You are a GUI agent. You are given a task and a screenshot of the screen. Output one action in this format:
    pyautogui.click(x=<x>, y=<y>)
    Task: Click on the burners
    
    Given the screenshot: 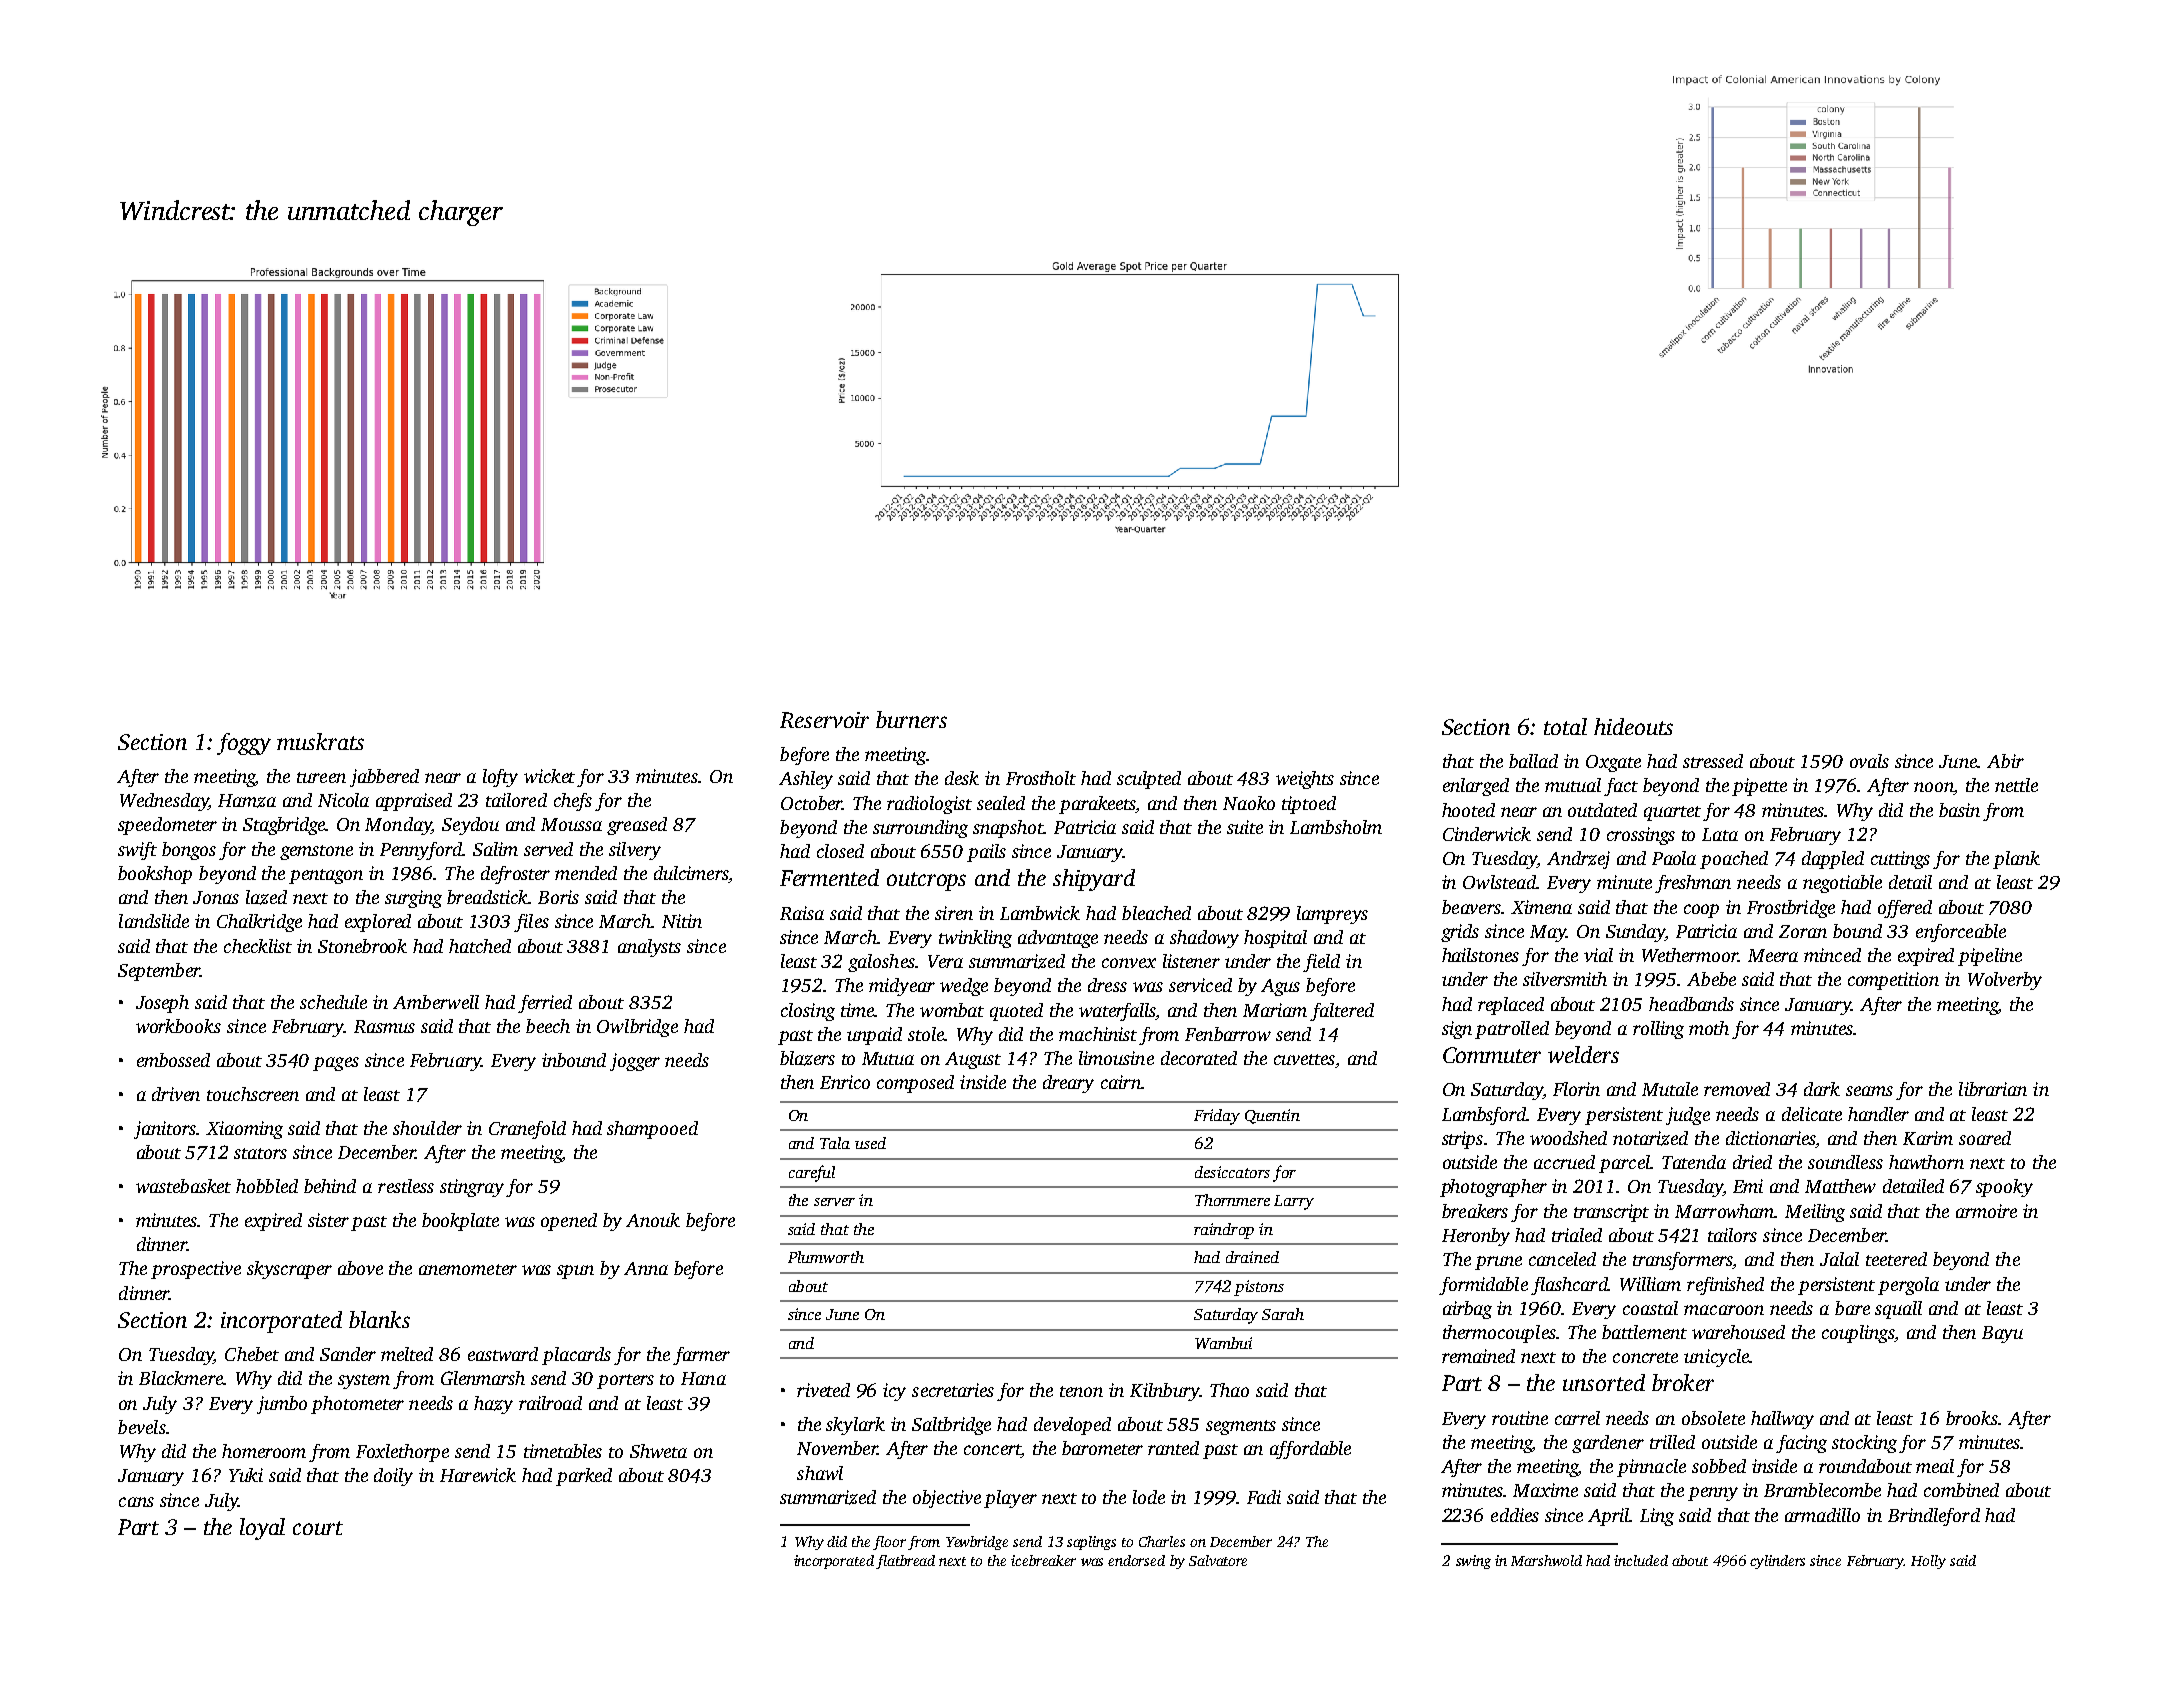 What is the action you would take?
    pyautogui.click(x=911, y=719)
